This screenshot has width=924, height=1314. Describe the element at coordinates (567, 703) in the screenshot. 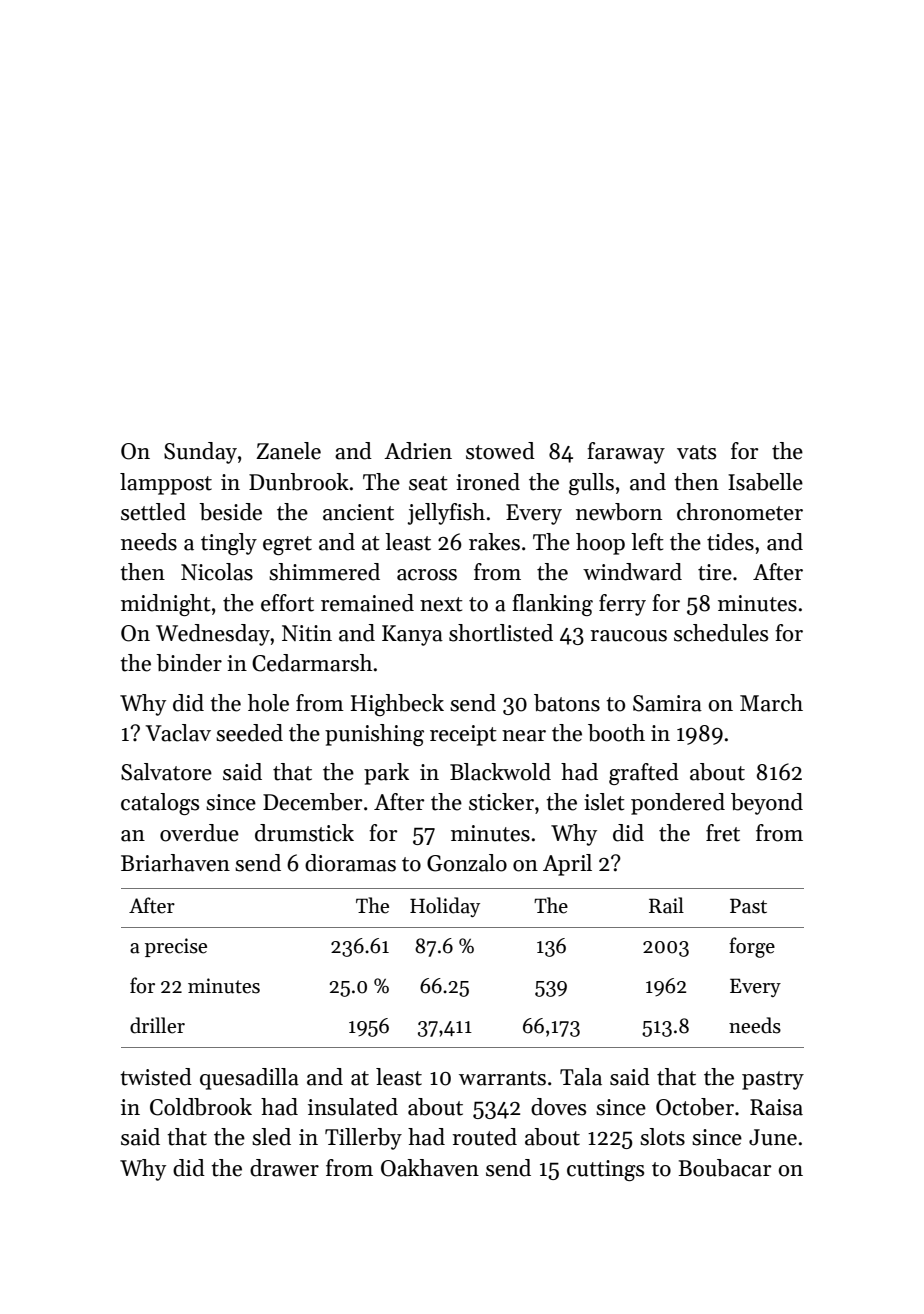

I see `batons` at that location.
